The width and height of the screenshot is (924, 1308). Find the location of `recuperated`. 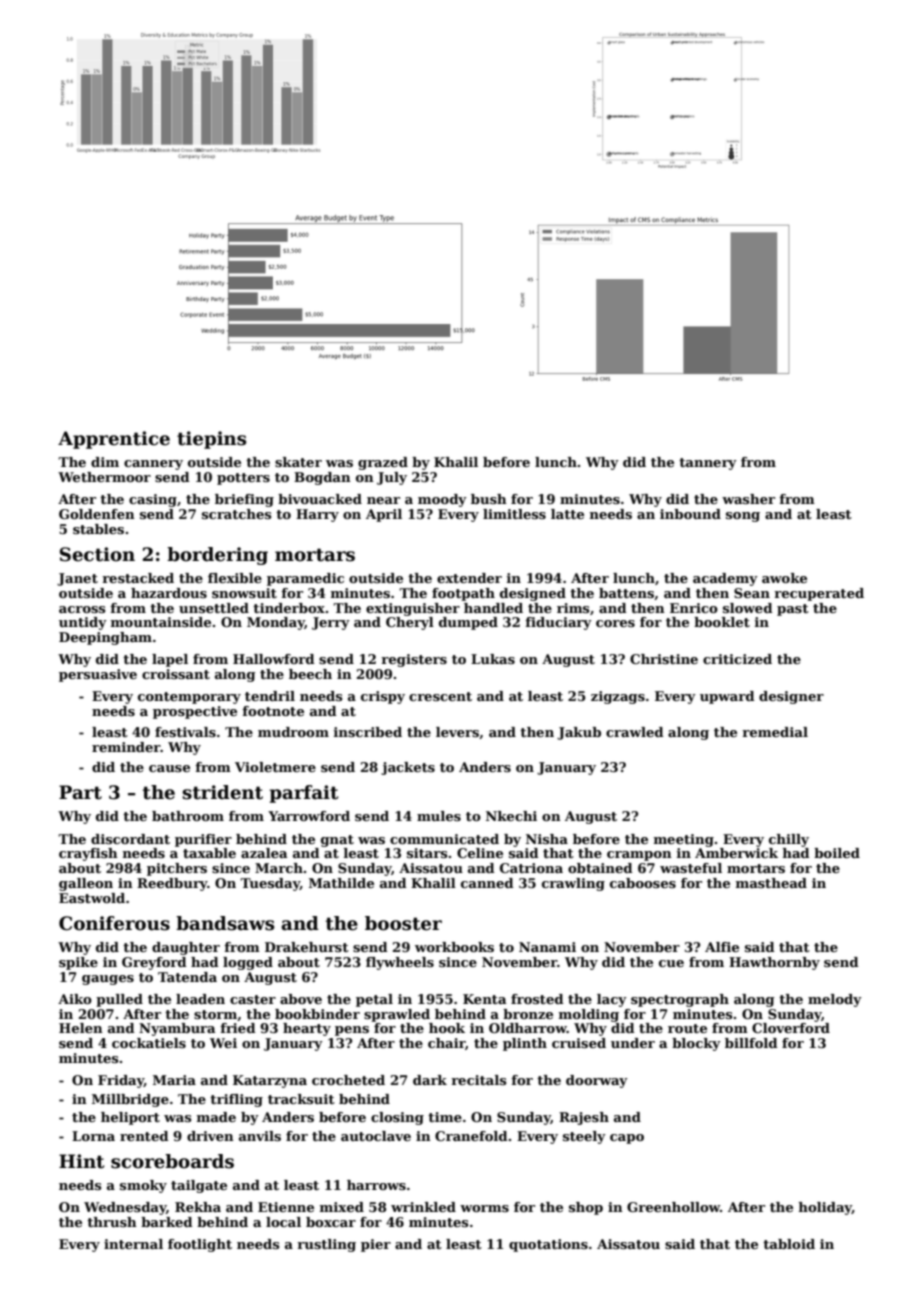

recuperated is located at coordinates (819, 594).
